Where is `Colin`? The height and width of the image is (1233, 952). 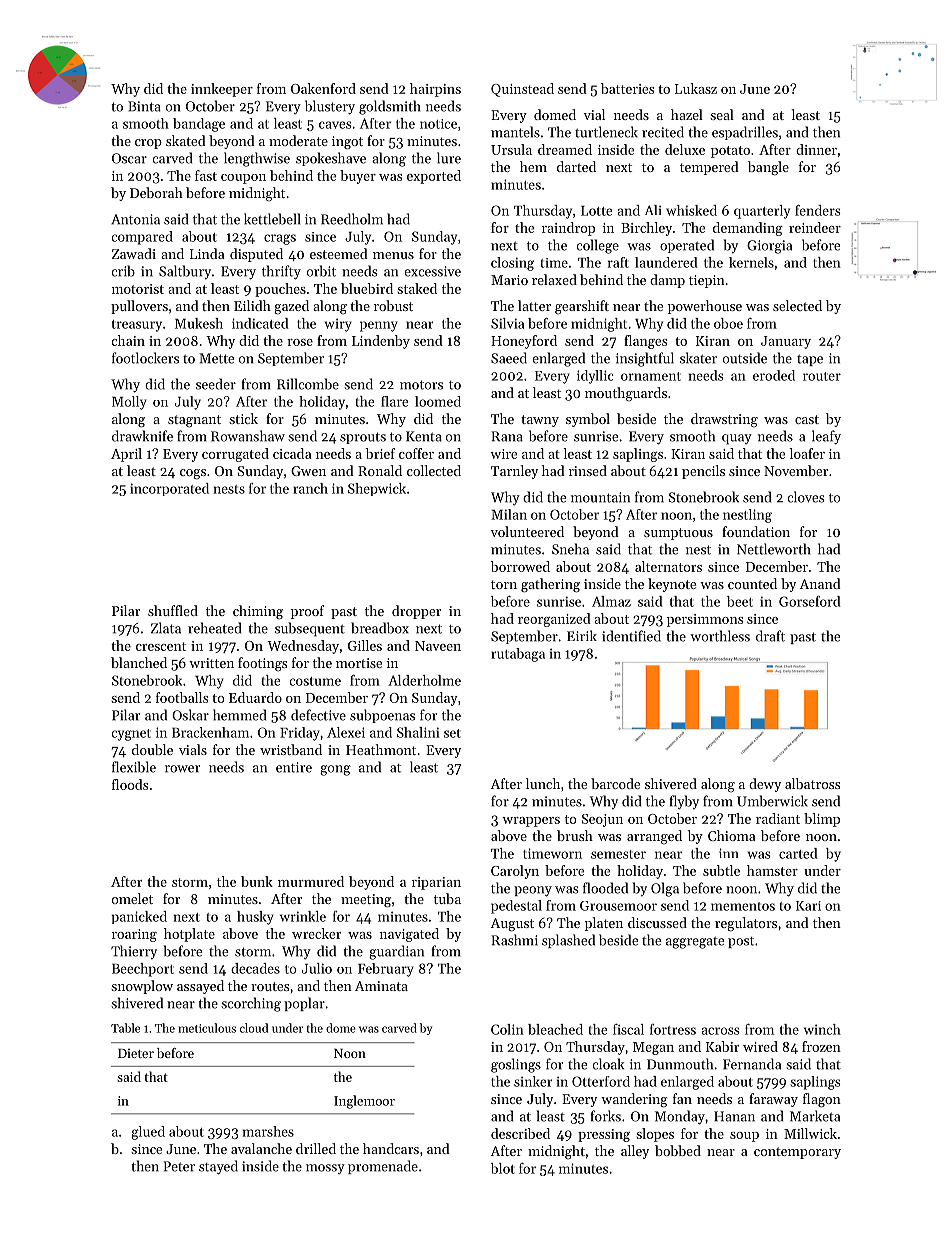 Colin is located at coordinates (507, 1029).
